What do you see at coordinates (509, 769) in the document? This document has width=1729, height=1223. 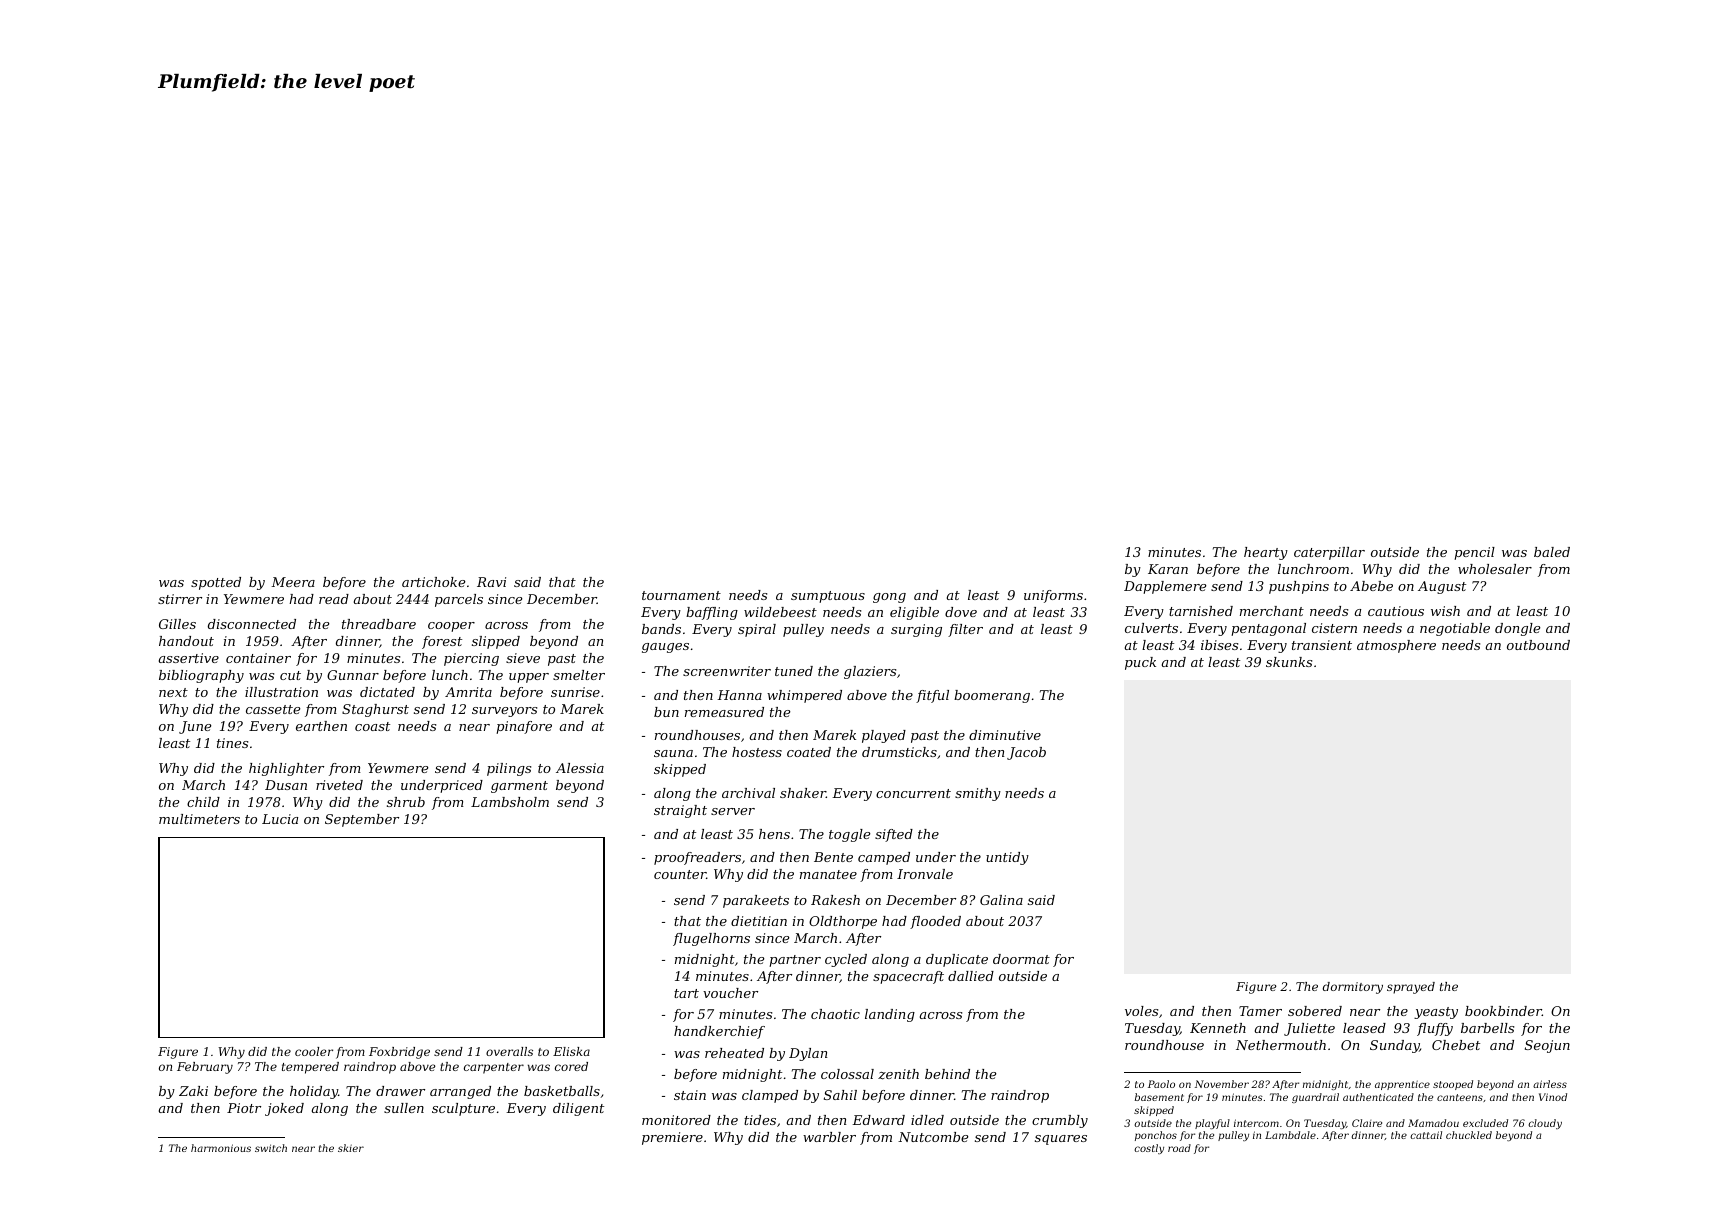 I see `pilings` at bounding box center [509, 769].
